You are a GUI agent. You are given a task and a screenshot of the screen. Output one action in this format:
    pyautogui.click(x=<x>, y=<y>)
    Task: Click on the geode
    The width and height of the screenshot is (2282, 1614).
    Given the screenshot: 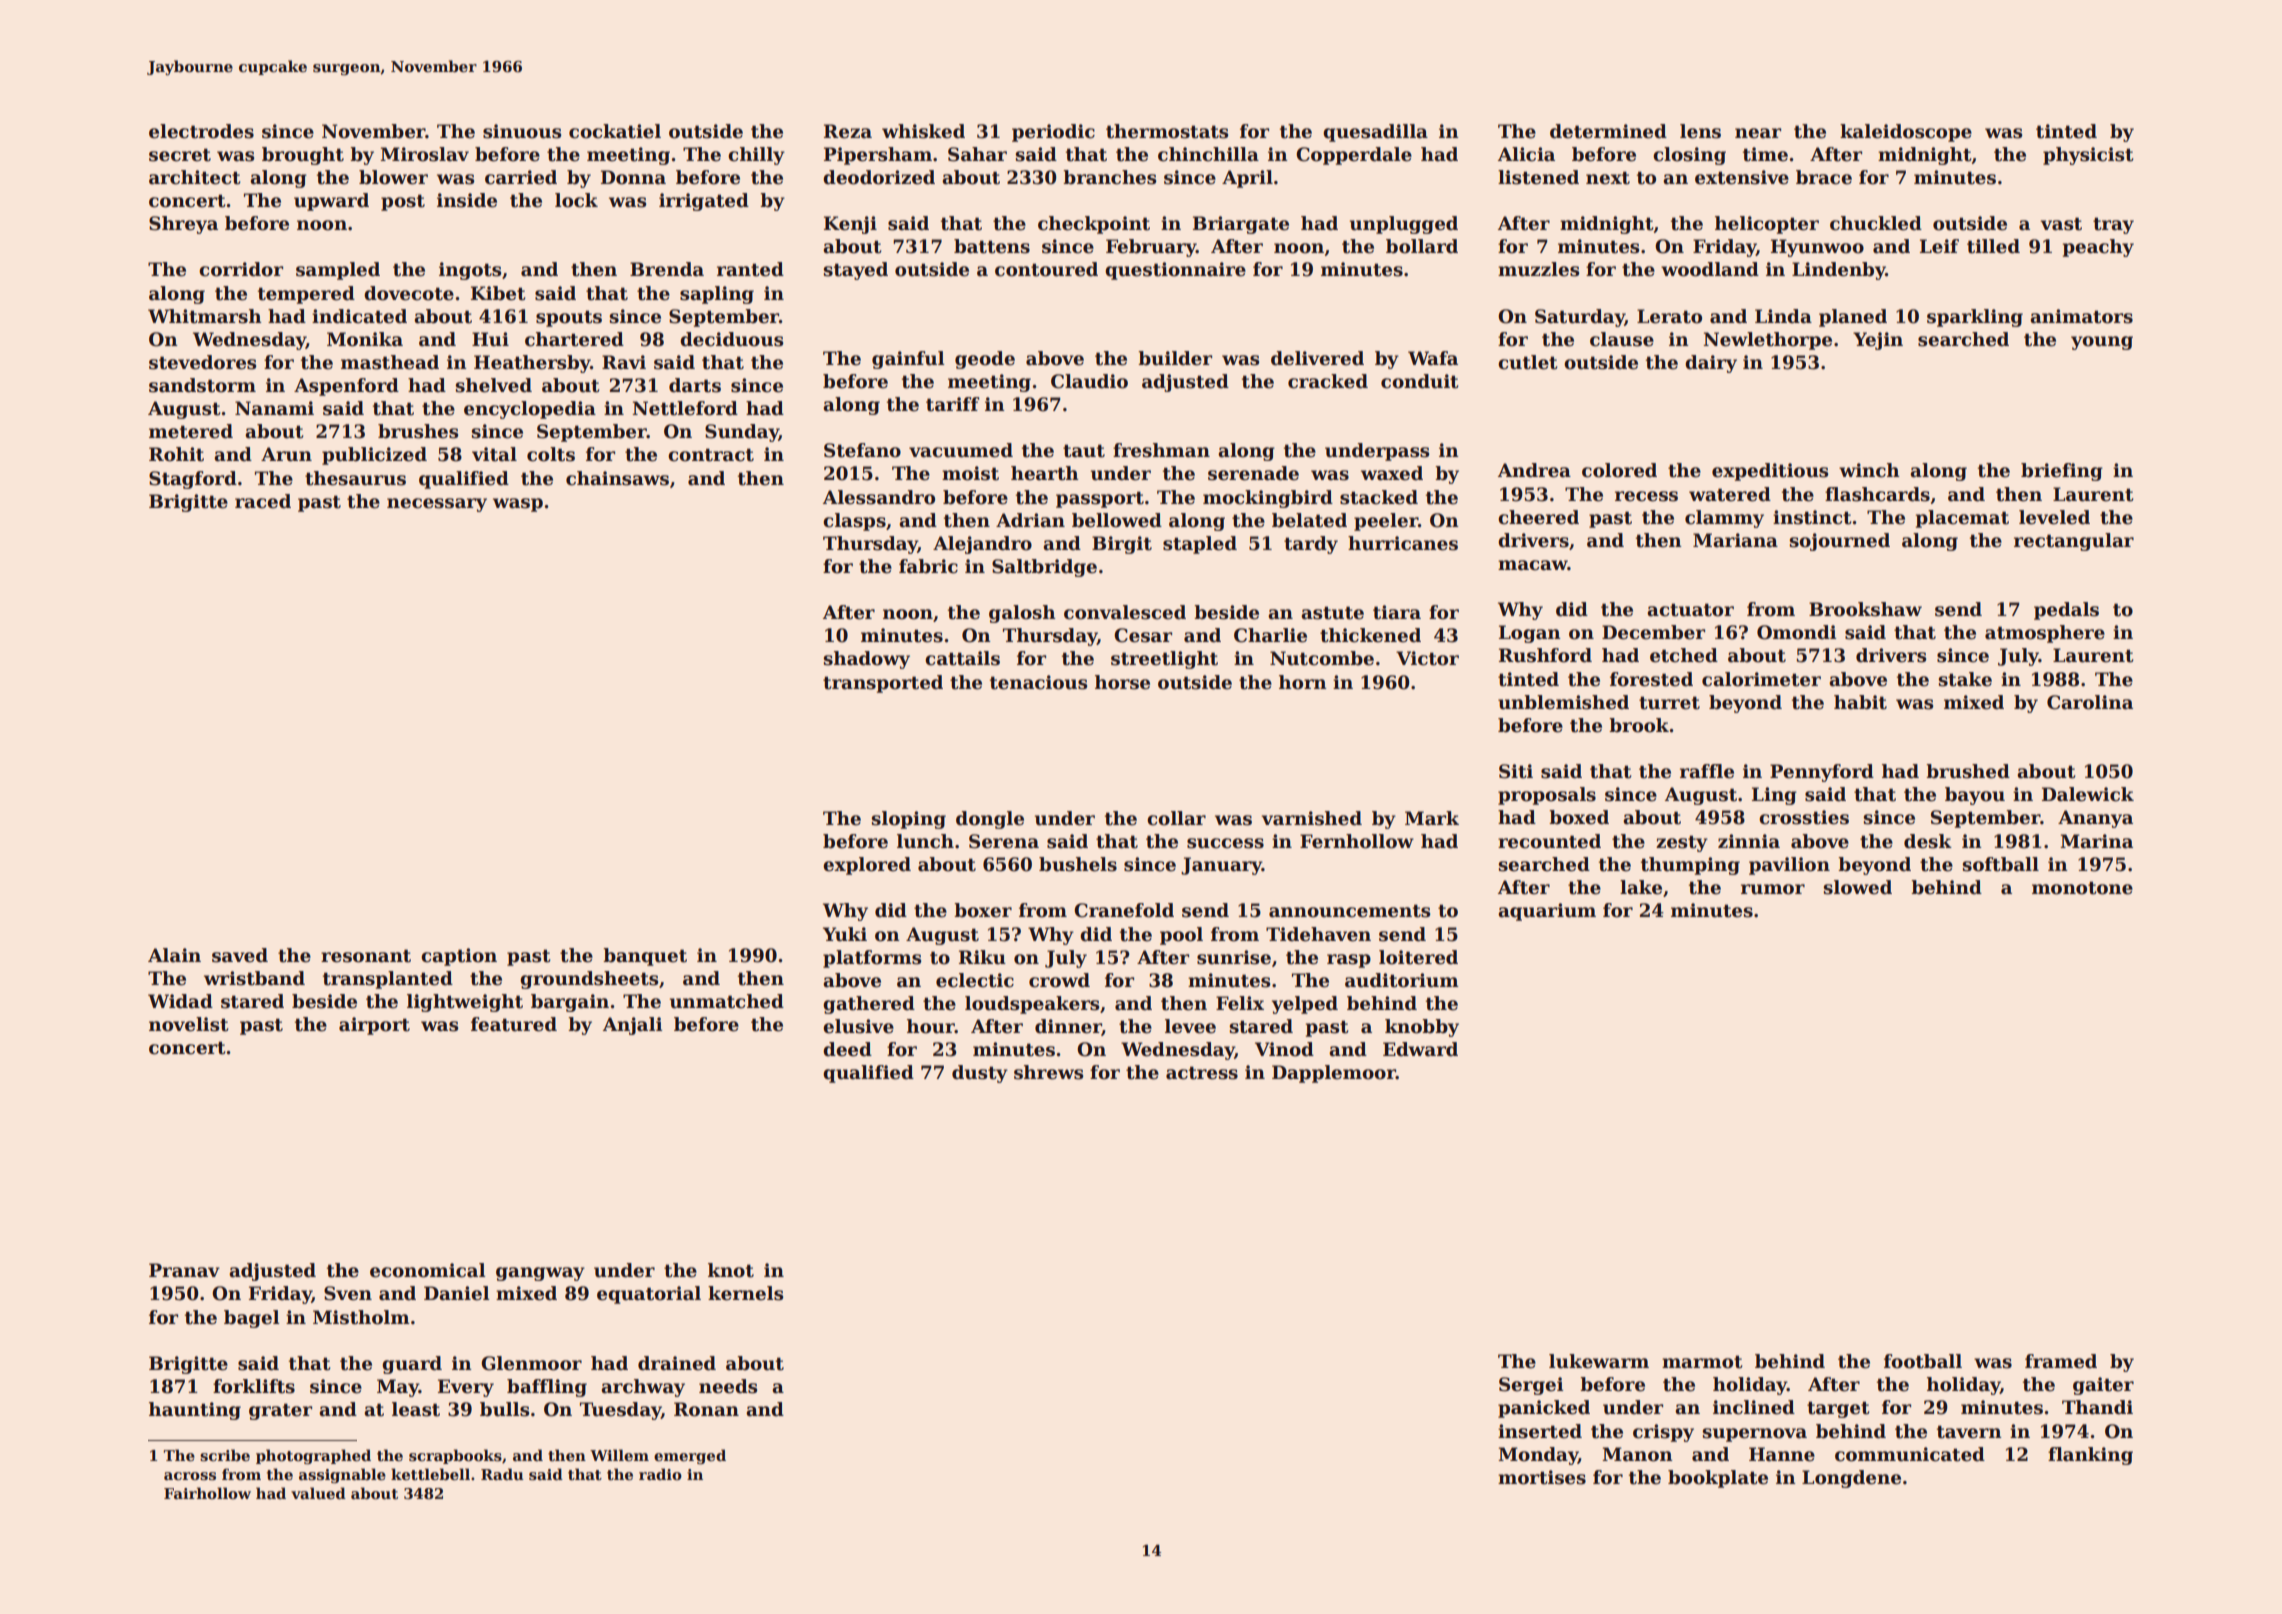 What is the action you would take?
    pyautogui.click(x=985, y=360)
